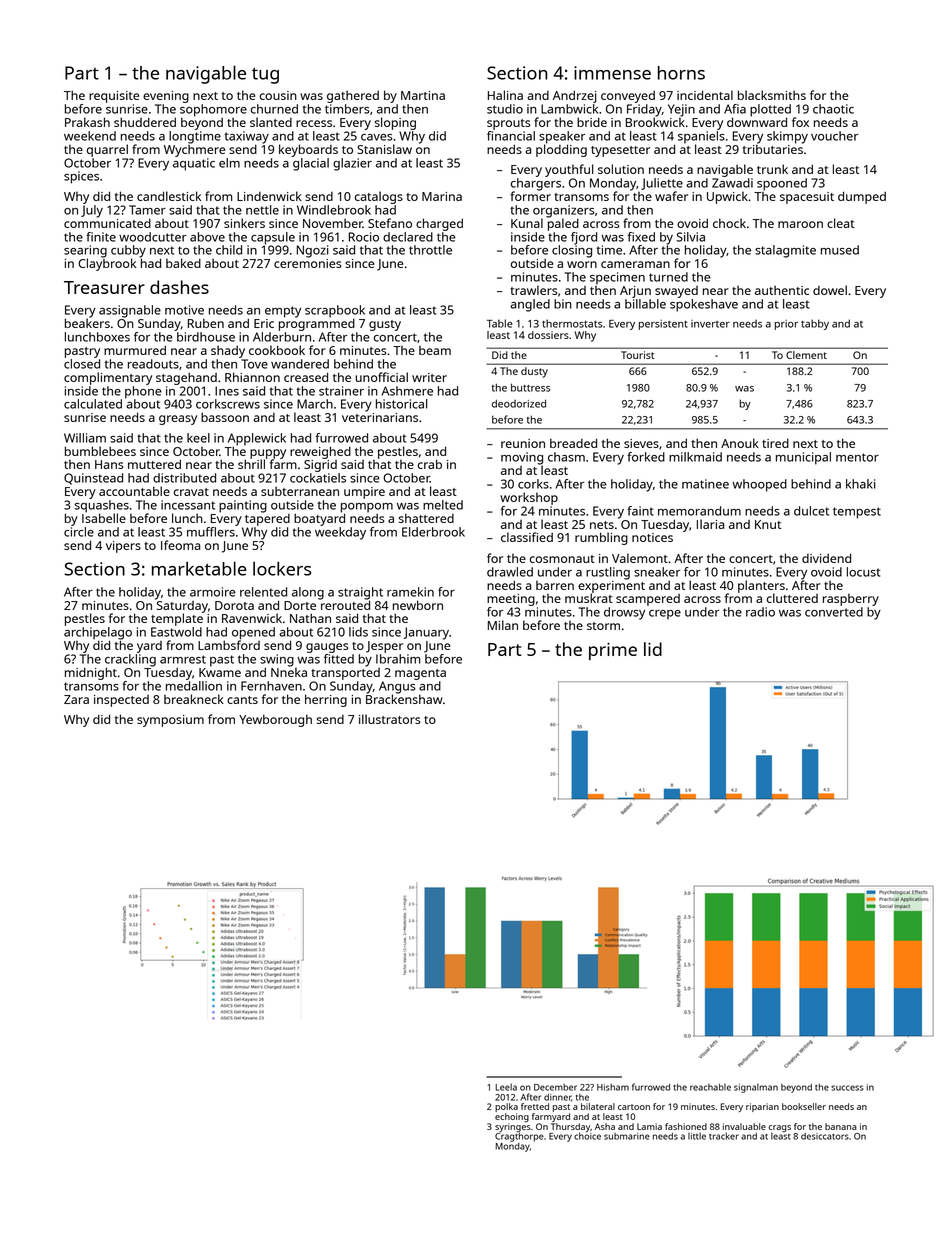  Describe the element at coordinates (423, 95) in the screenshot. I see `Martina` at that location.
